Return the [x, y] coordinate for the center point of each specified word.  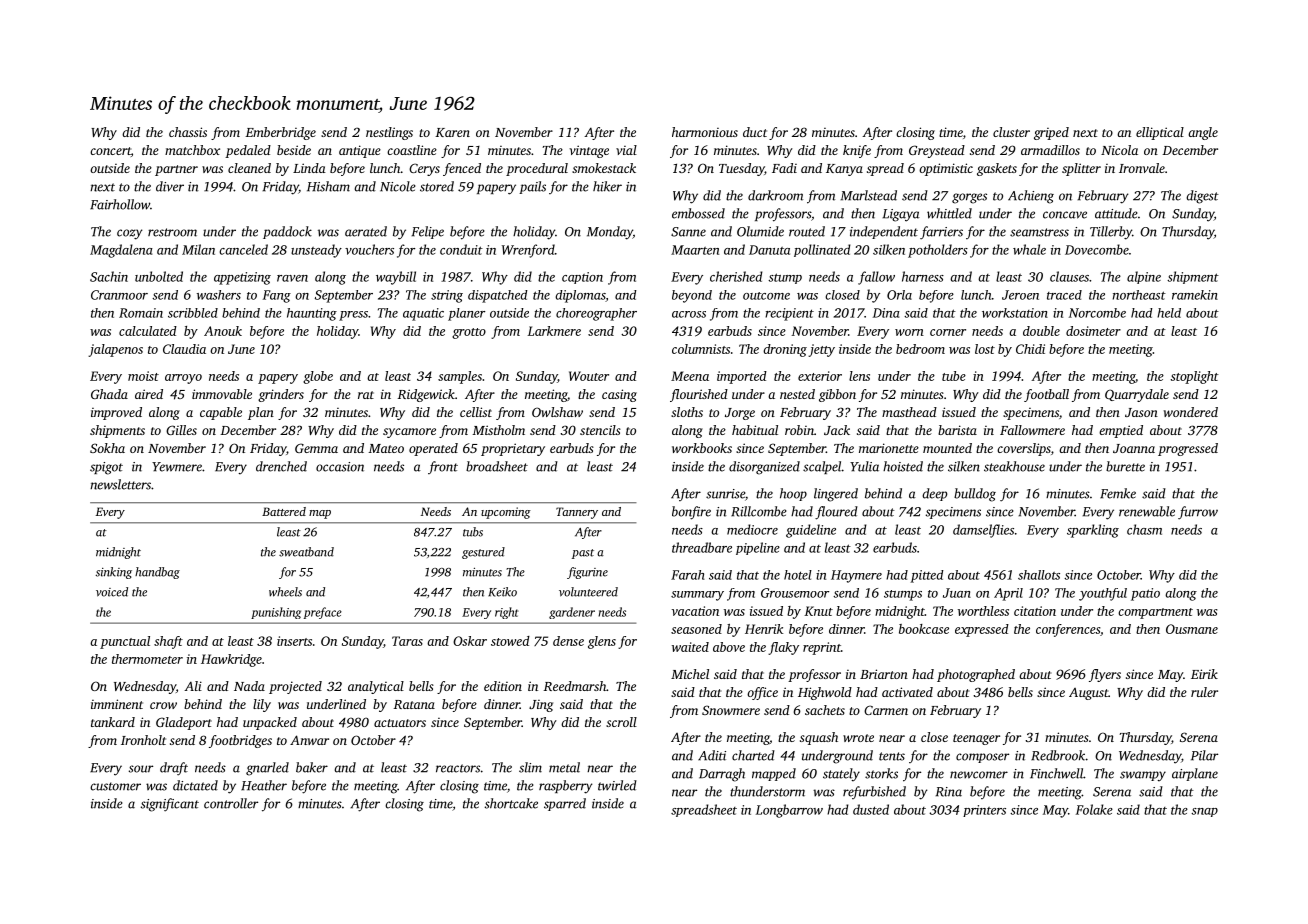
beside [294, 150]
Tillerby [1111, 233]
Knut [818, 611]
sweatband [306, 552]
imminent [117, 704]
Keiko [502, 592]
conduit [461, 249]
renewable [1147, 511]
